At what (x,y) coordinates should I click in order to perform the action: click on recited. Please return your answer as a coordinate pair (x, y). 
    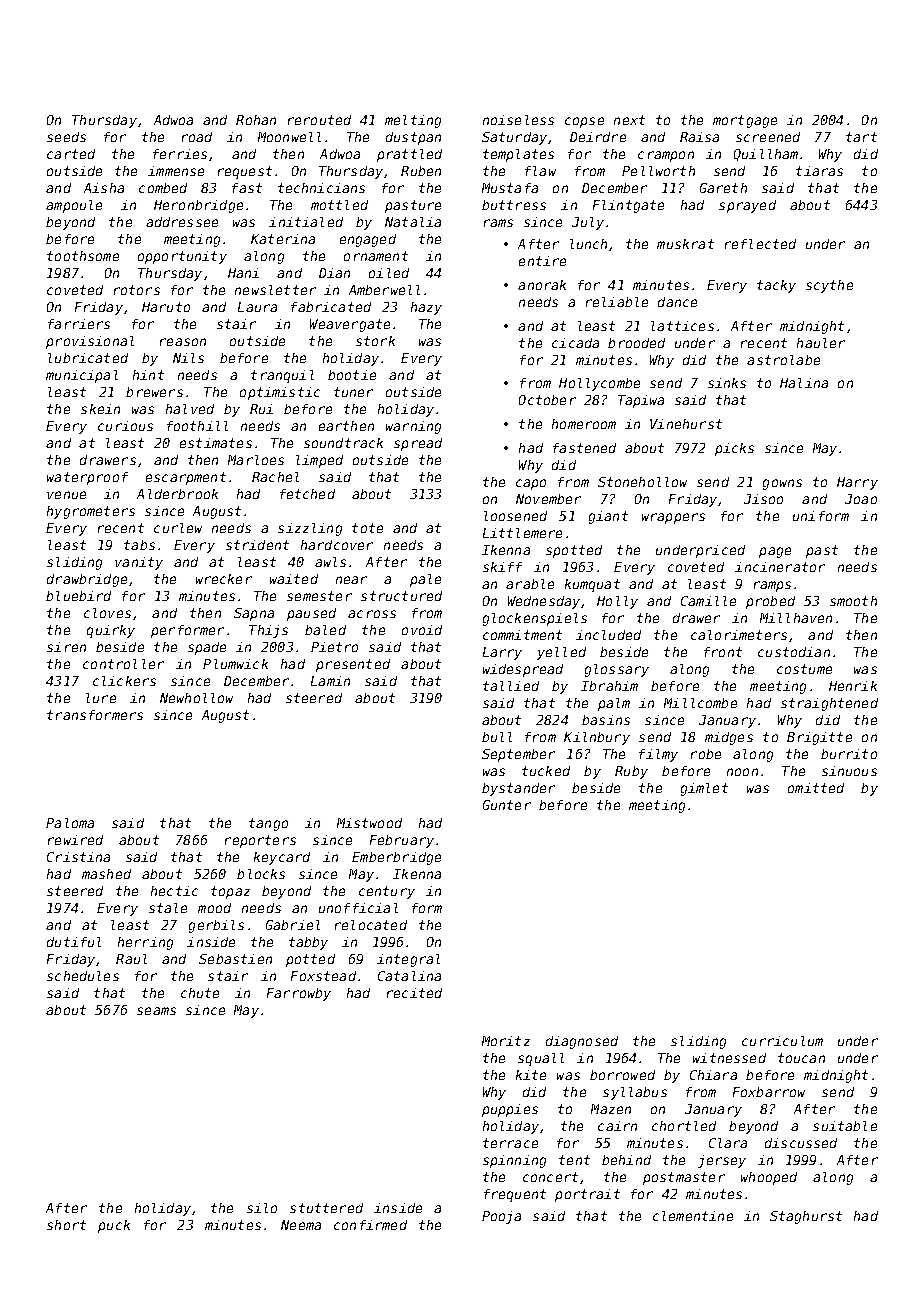
    Looking at the image, I should click on (414, 993).
